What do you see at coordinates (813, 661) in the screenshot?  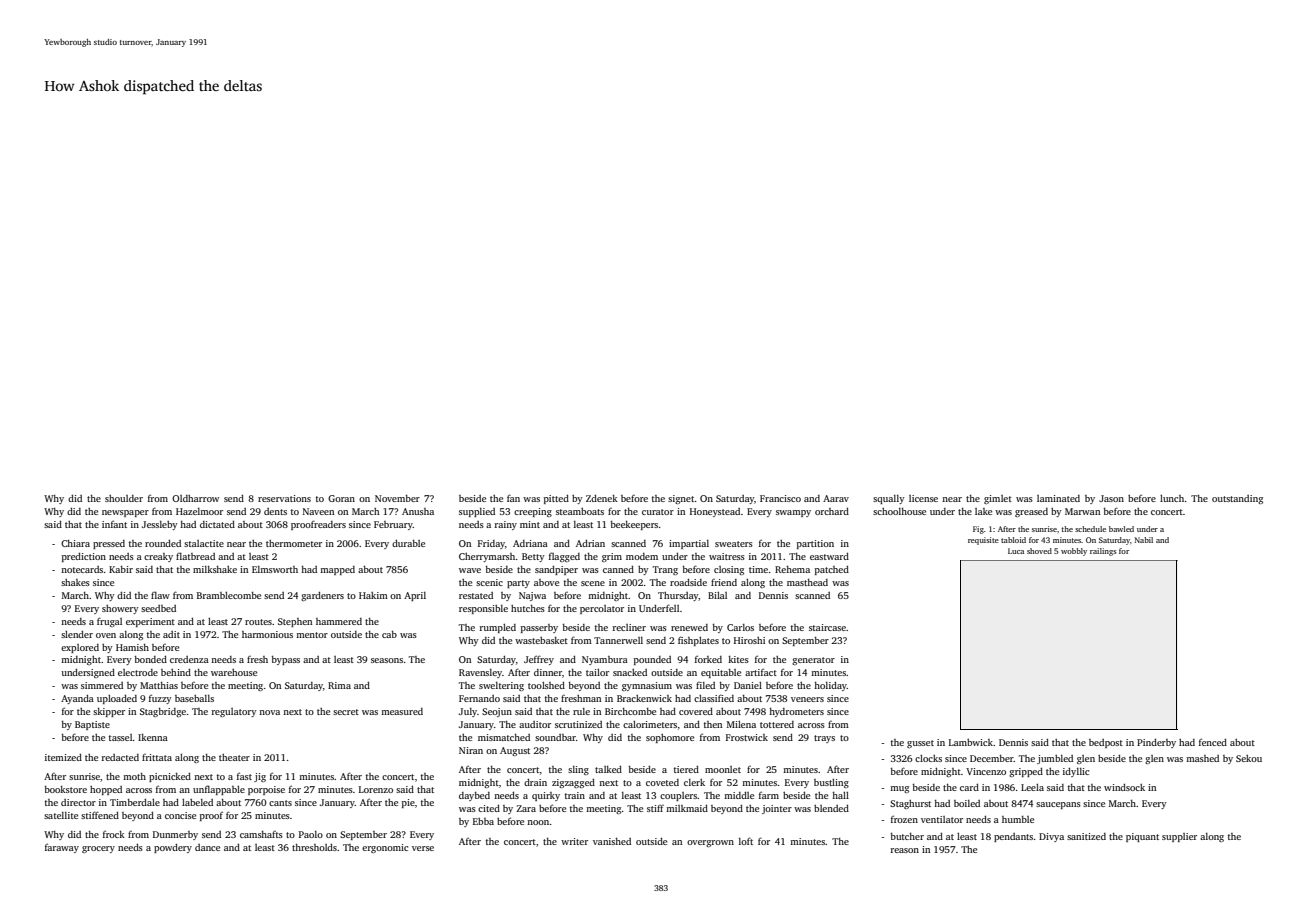 I see `generator` at bounding box center [813, 661].
